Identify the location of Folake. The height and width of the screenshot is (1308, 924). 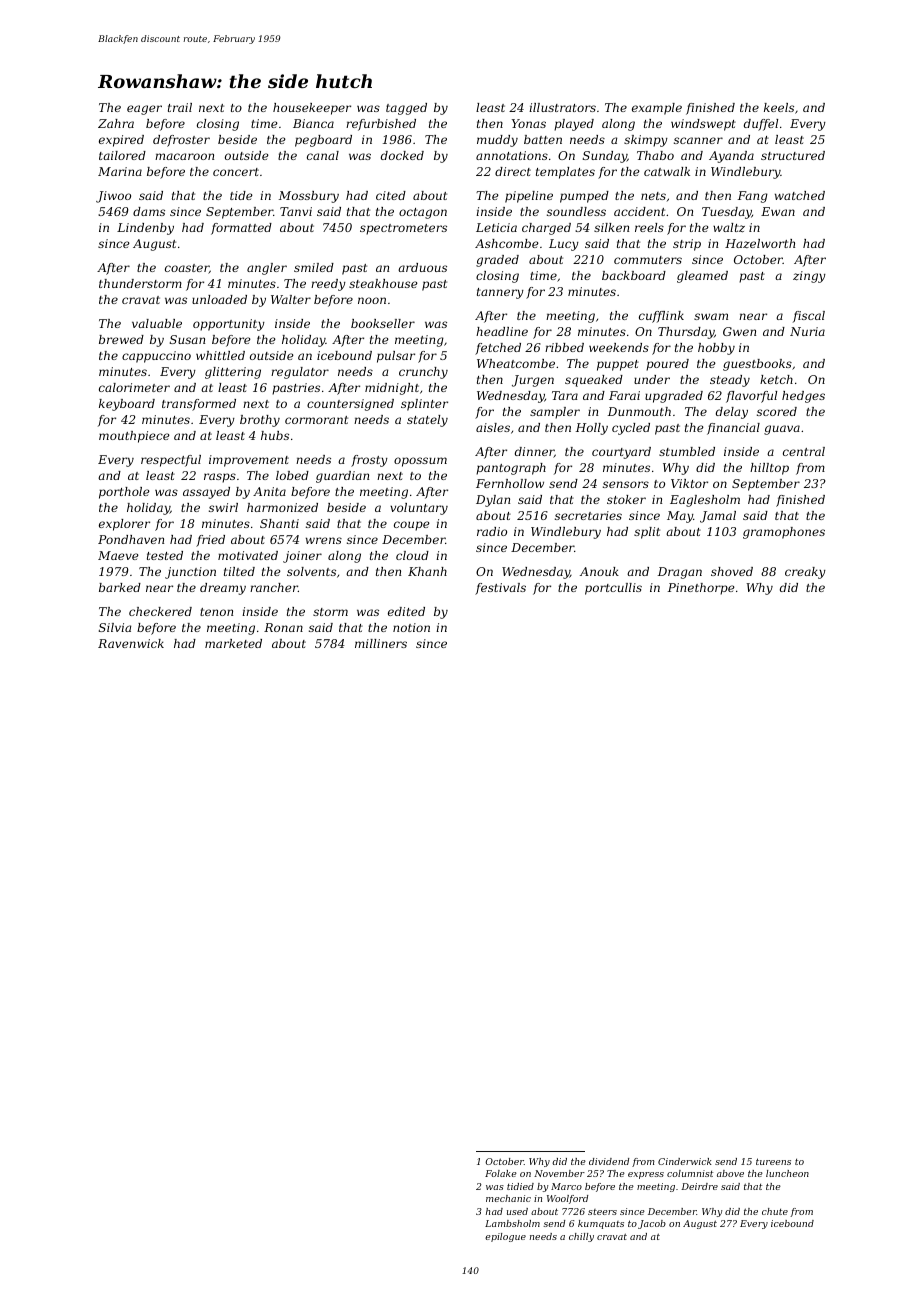
(501, 1173).
